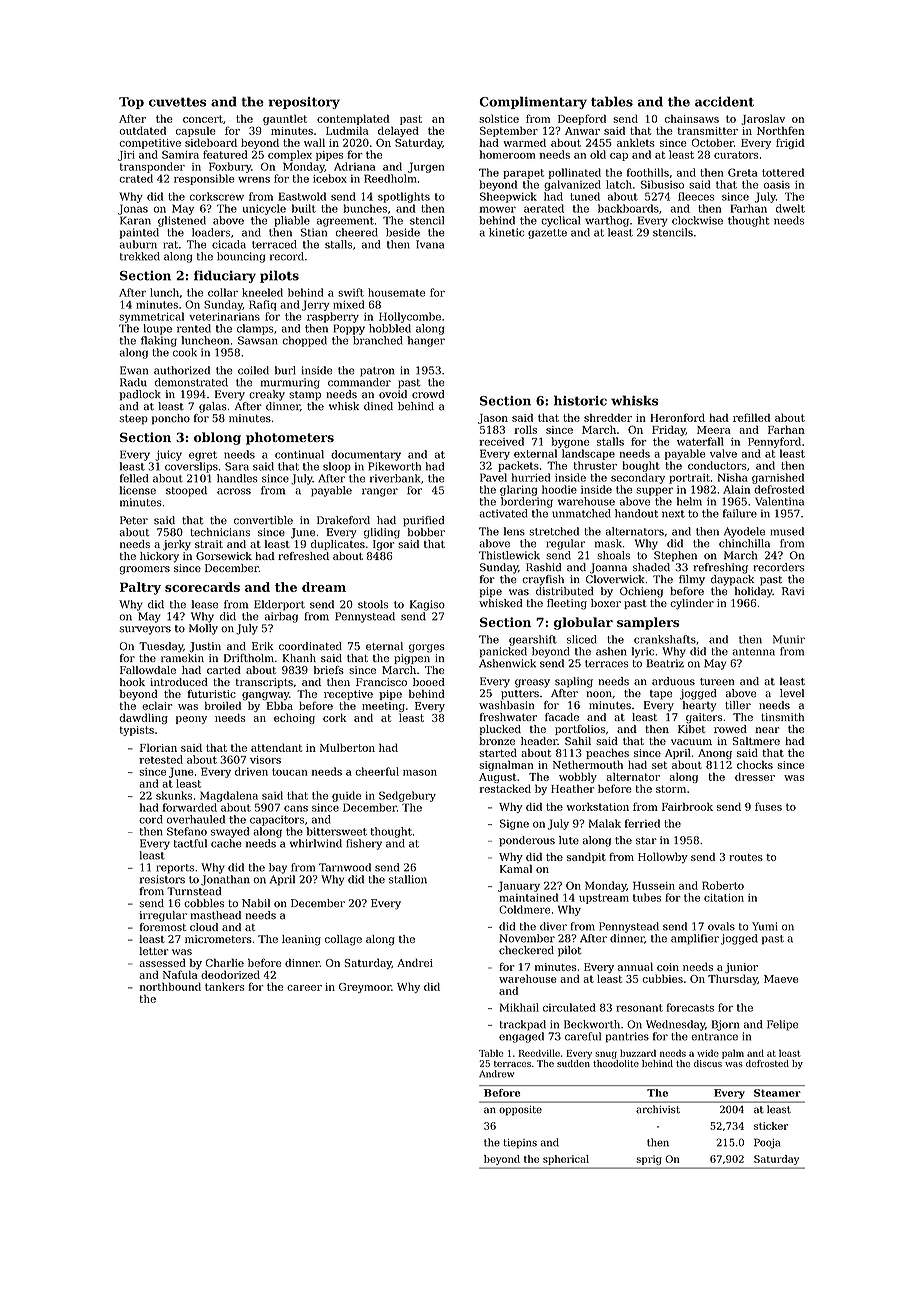 The height and width of the screenshot is (1308, 924). I want to click on Valentina, so click(779, 501).
